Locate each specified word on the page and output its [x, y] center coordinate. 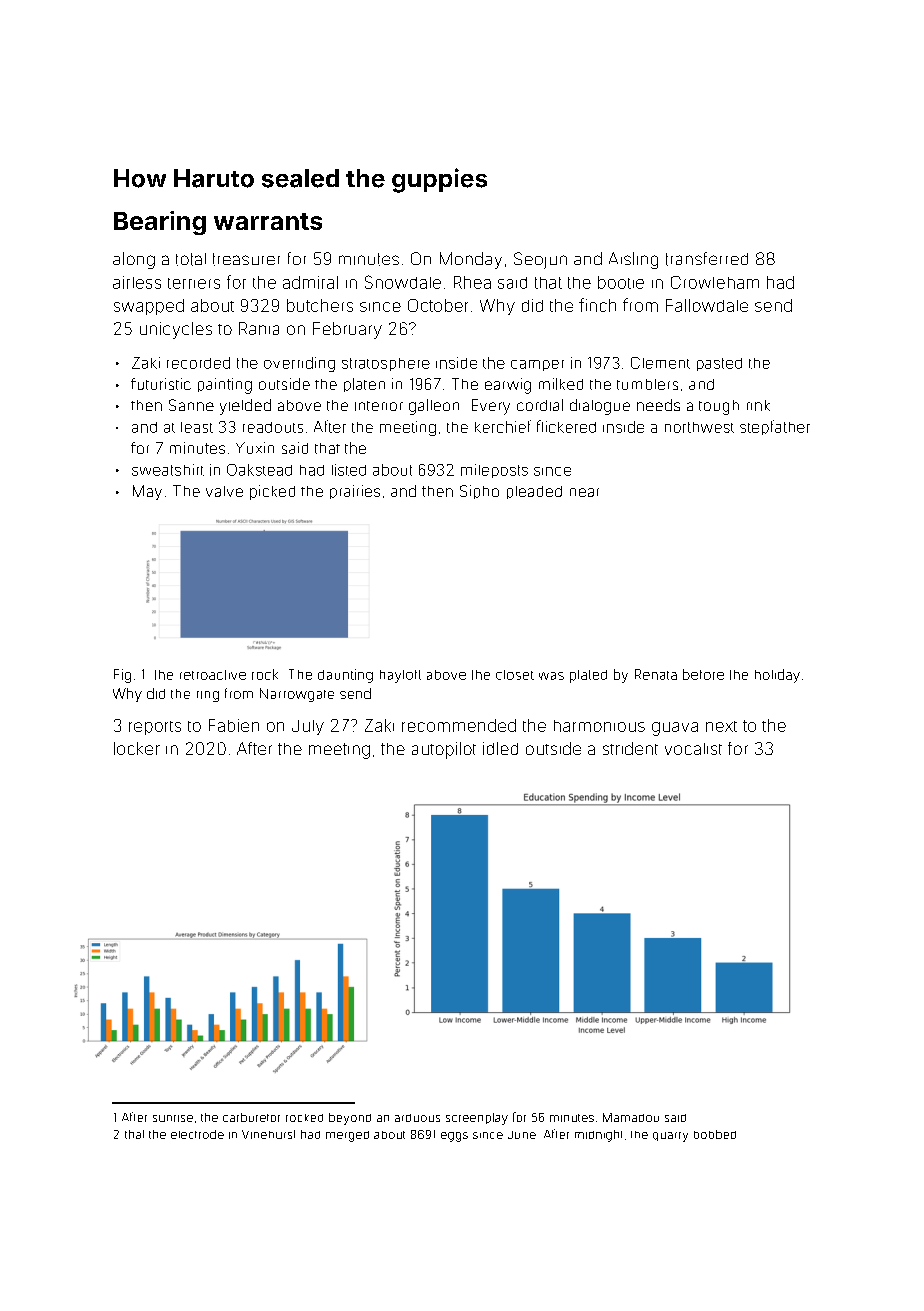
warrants [268, 221]
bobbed [715, 1134]
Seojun [540, 260]
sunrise [173, 1118]
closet [515, 675]
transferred [707, 259]
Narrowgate [297, 695]
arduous [417, 1118]
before [703, 674]
